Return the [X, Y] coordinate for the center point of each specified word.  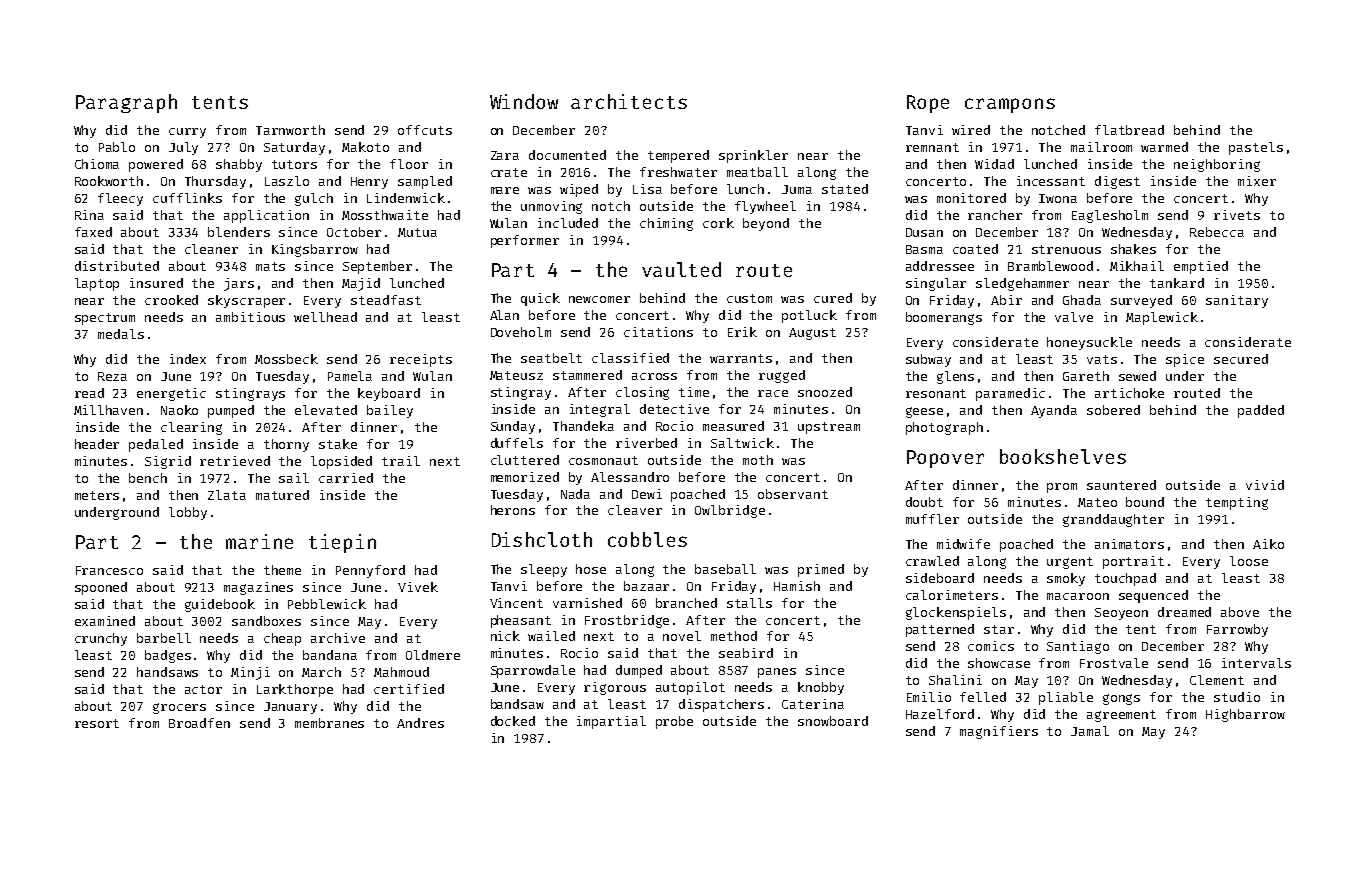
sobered [1113, 410]
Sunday [513, 427]
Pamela [350, 376]
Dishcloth [542, 539]
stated [845, 189]
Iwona [1058, 198]
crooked [171, 300]
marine [259, 541]
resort [97, 723]
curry [187, 133]
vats [1102, 359]
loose [1249, 561]
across [654, 376]
